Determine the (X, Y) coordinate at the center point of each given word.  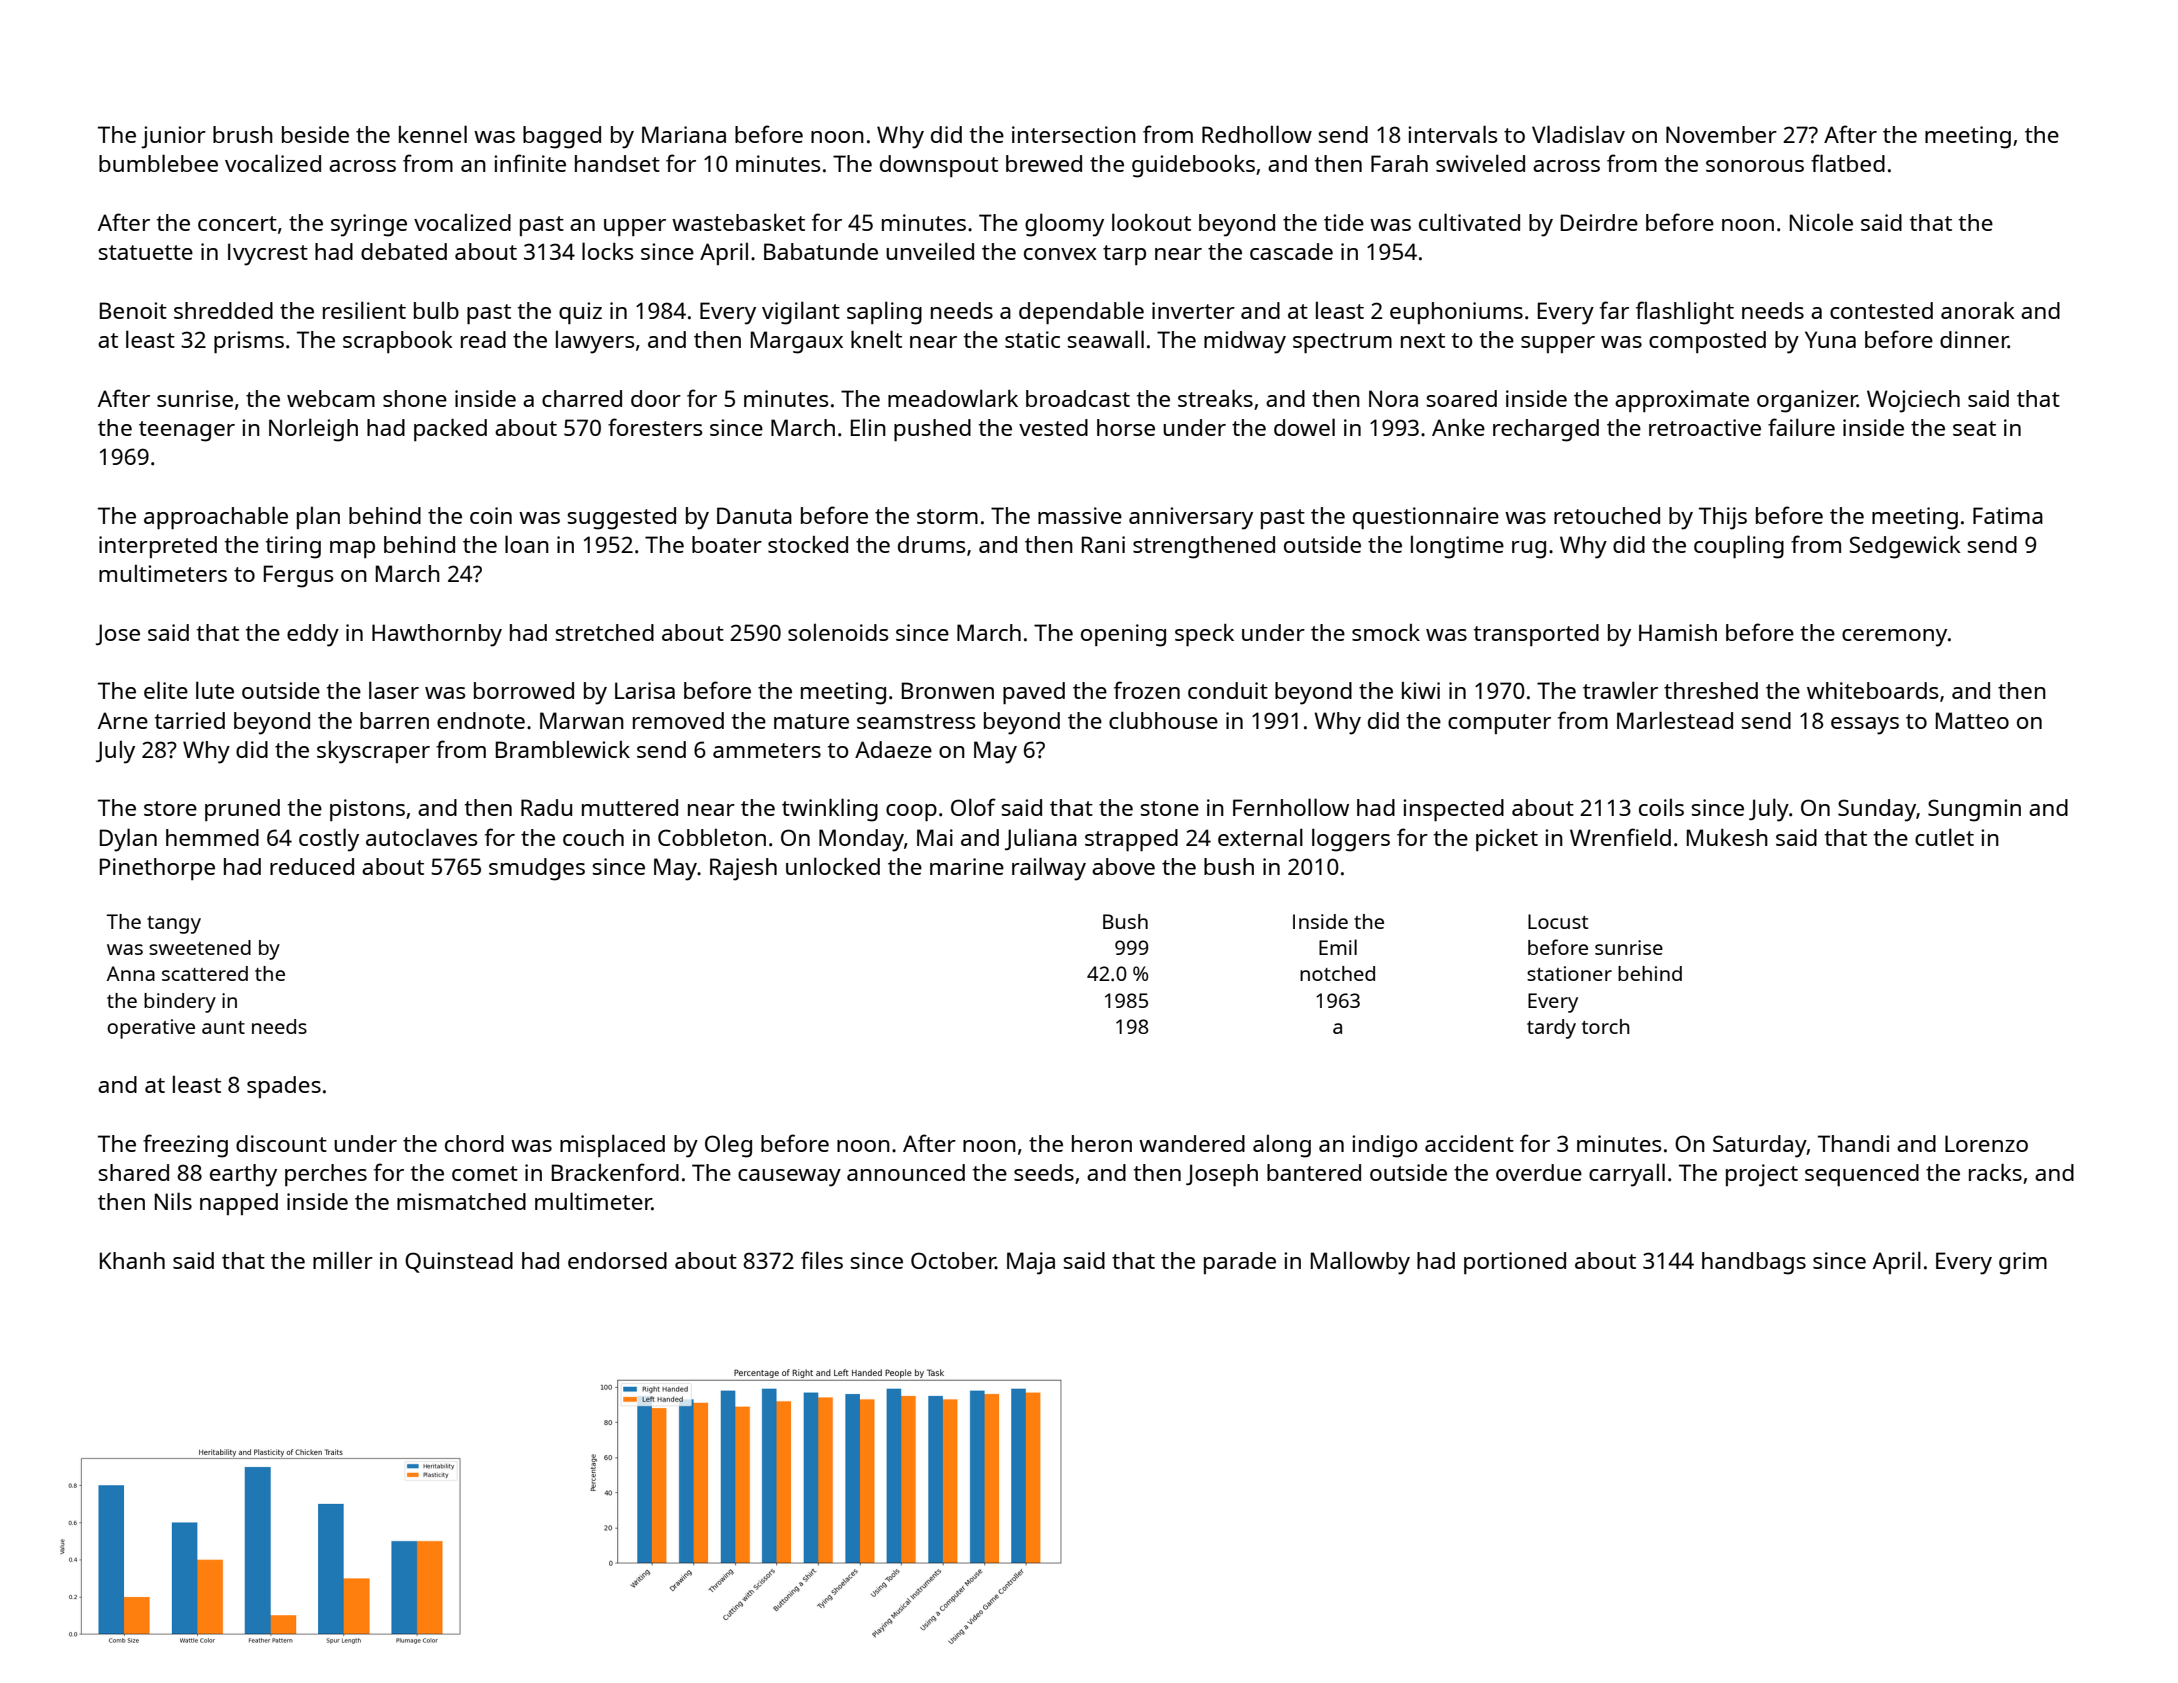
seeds (1044, 1172)
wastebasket (738, 222)
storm (947, 516)
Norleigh (313, 430)
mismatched (461, 1201)
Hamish (1678, 632)
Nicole (1821, 222)
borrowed (524, 690)
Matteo (1972, 720)
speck (1204, 635)
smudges (537, 869)
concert (237, 223)
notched (1337, 973)
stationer (1569, 973)
